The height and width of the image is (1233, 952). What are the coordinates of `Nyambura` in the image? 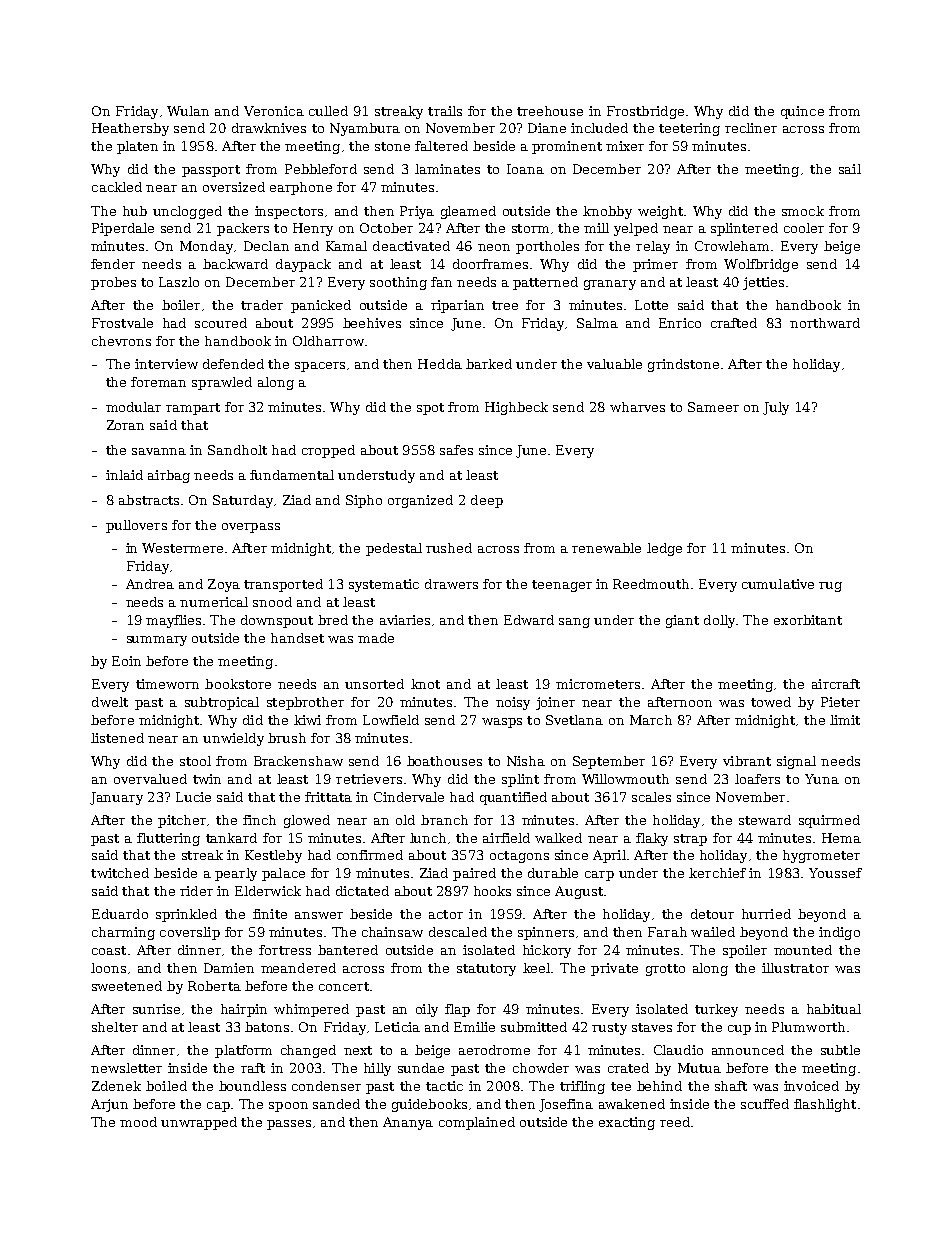 It's located at (365, 129).
